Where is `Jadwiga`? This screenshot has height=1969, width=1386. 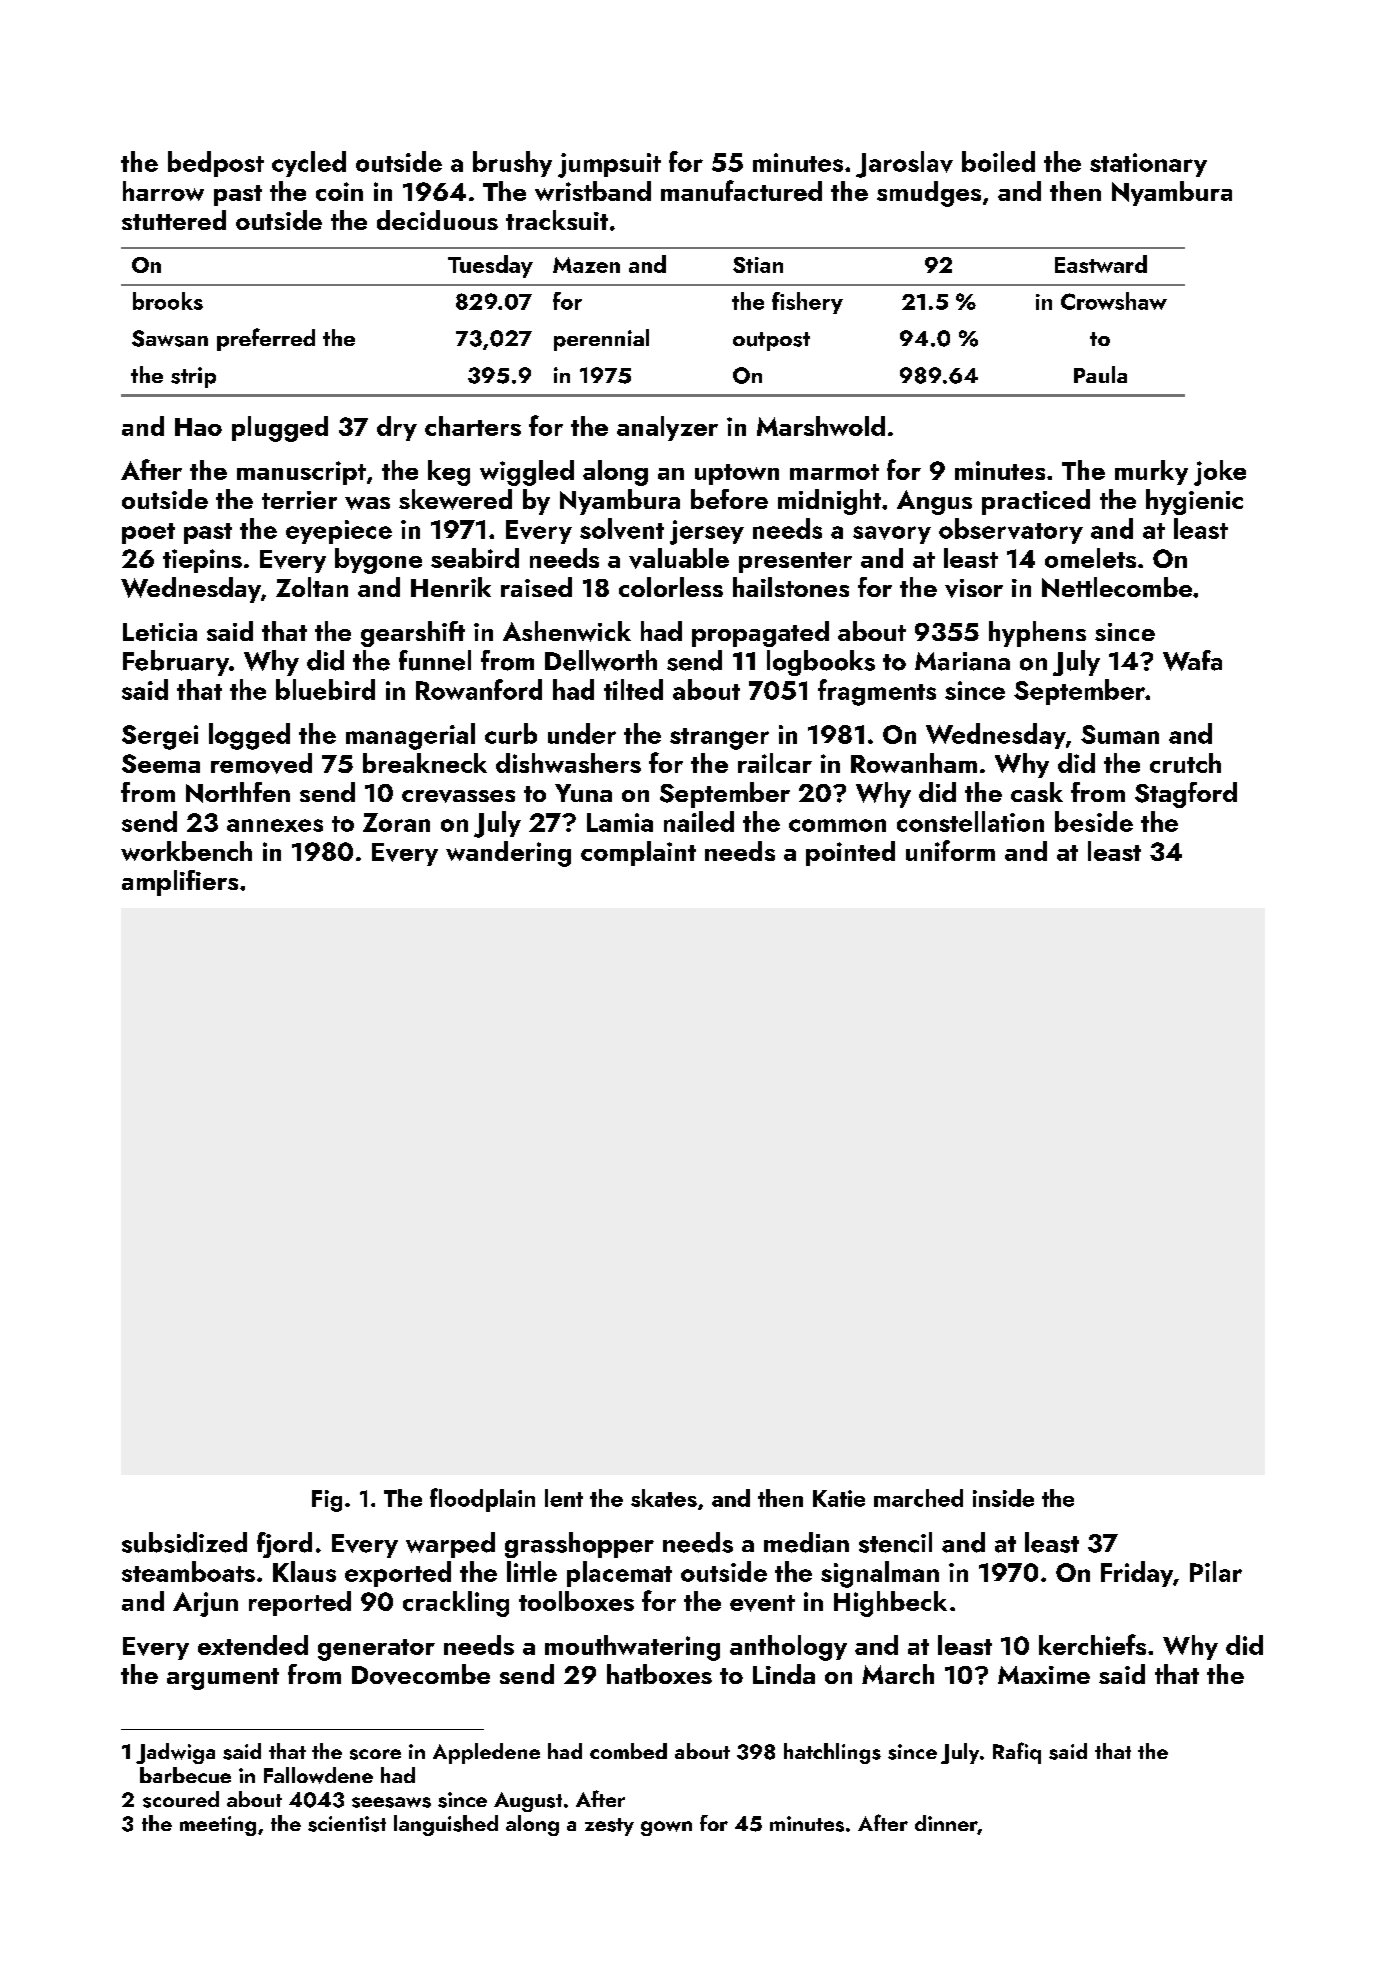 Jadwiga is located at coordinates (175, 1753).
